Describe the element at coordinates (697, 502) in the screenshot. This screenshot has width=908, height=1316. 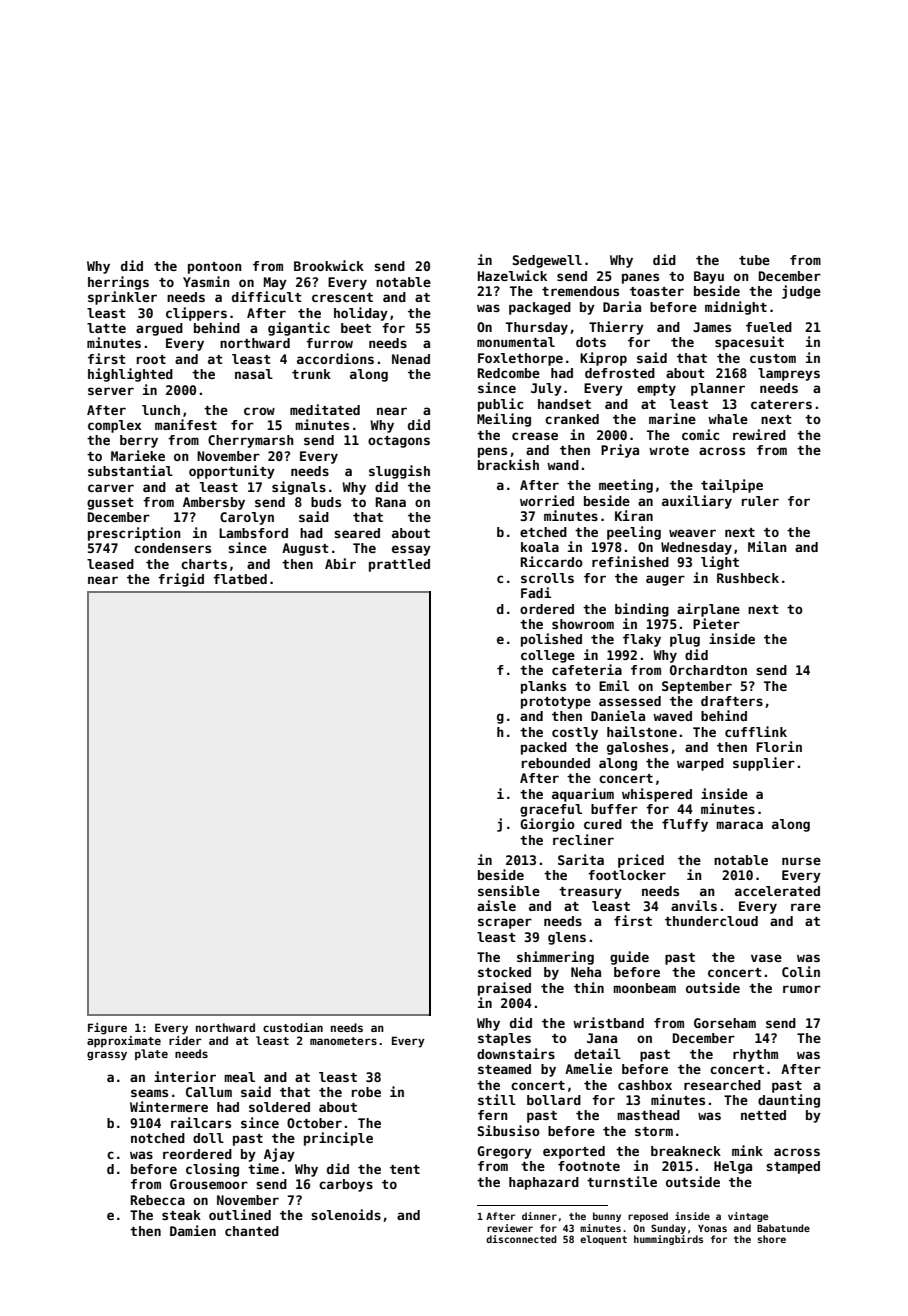
I see `auxiliary` at that location.
